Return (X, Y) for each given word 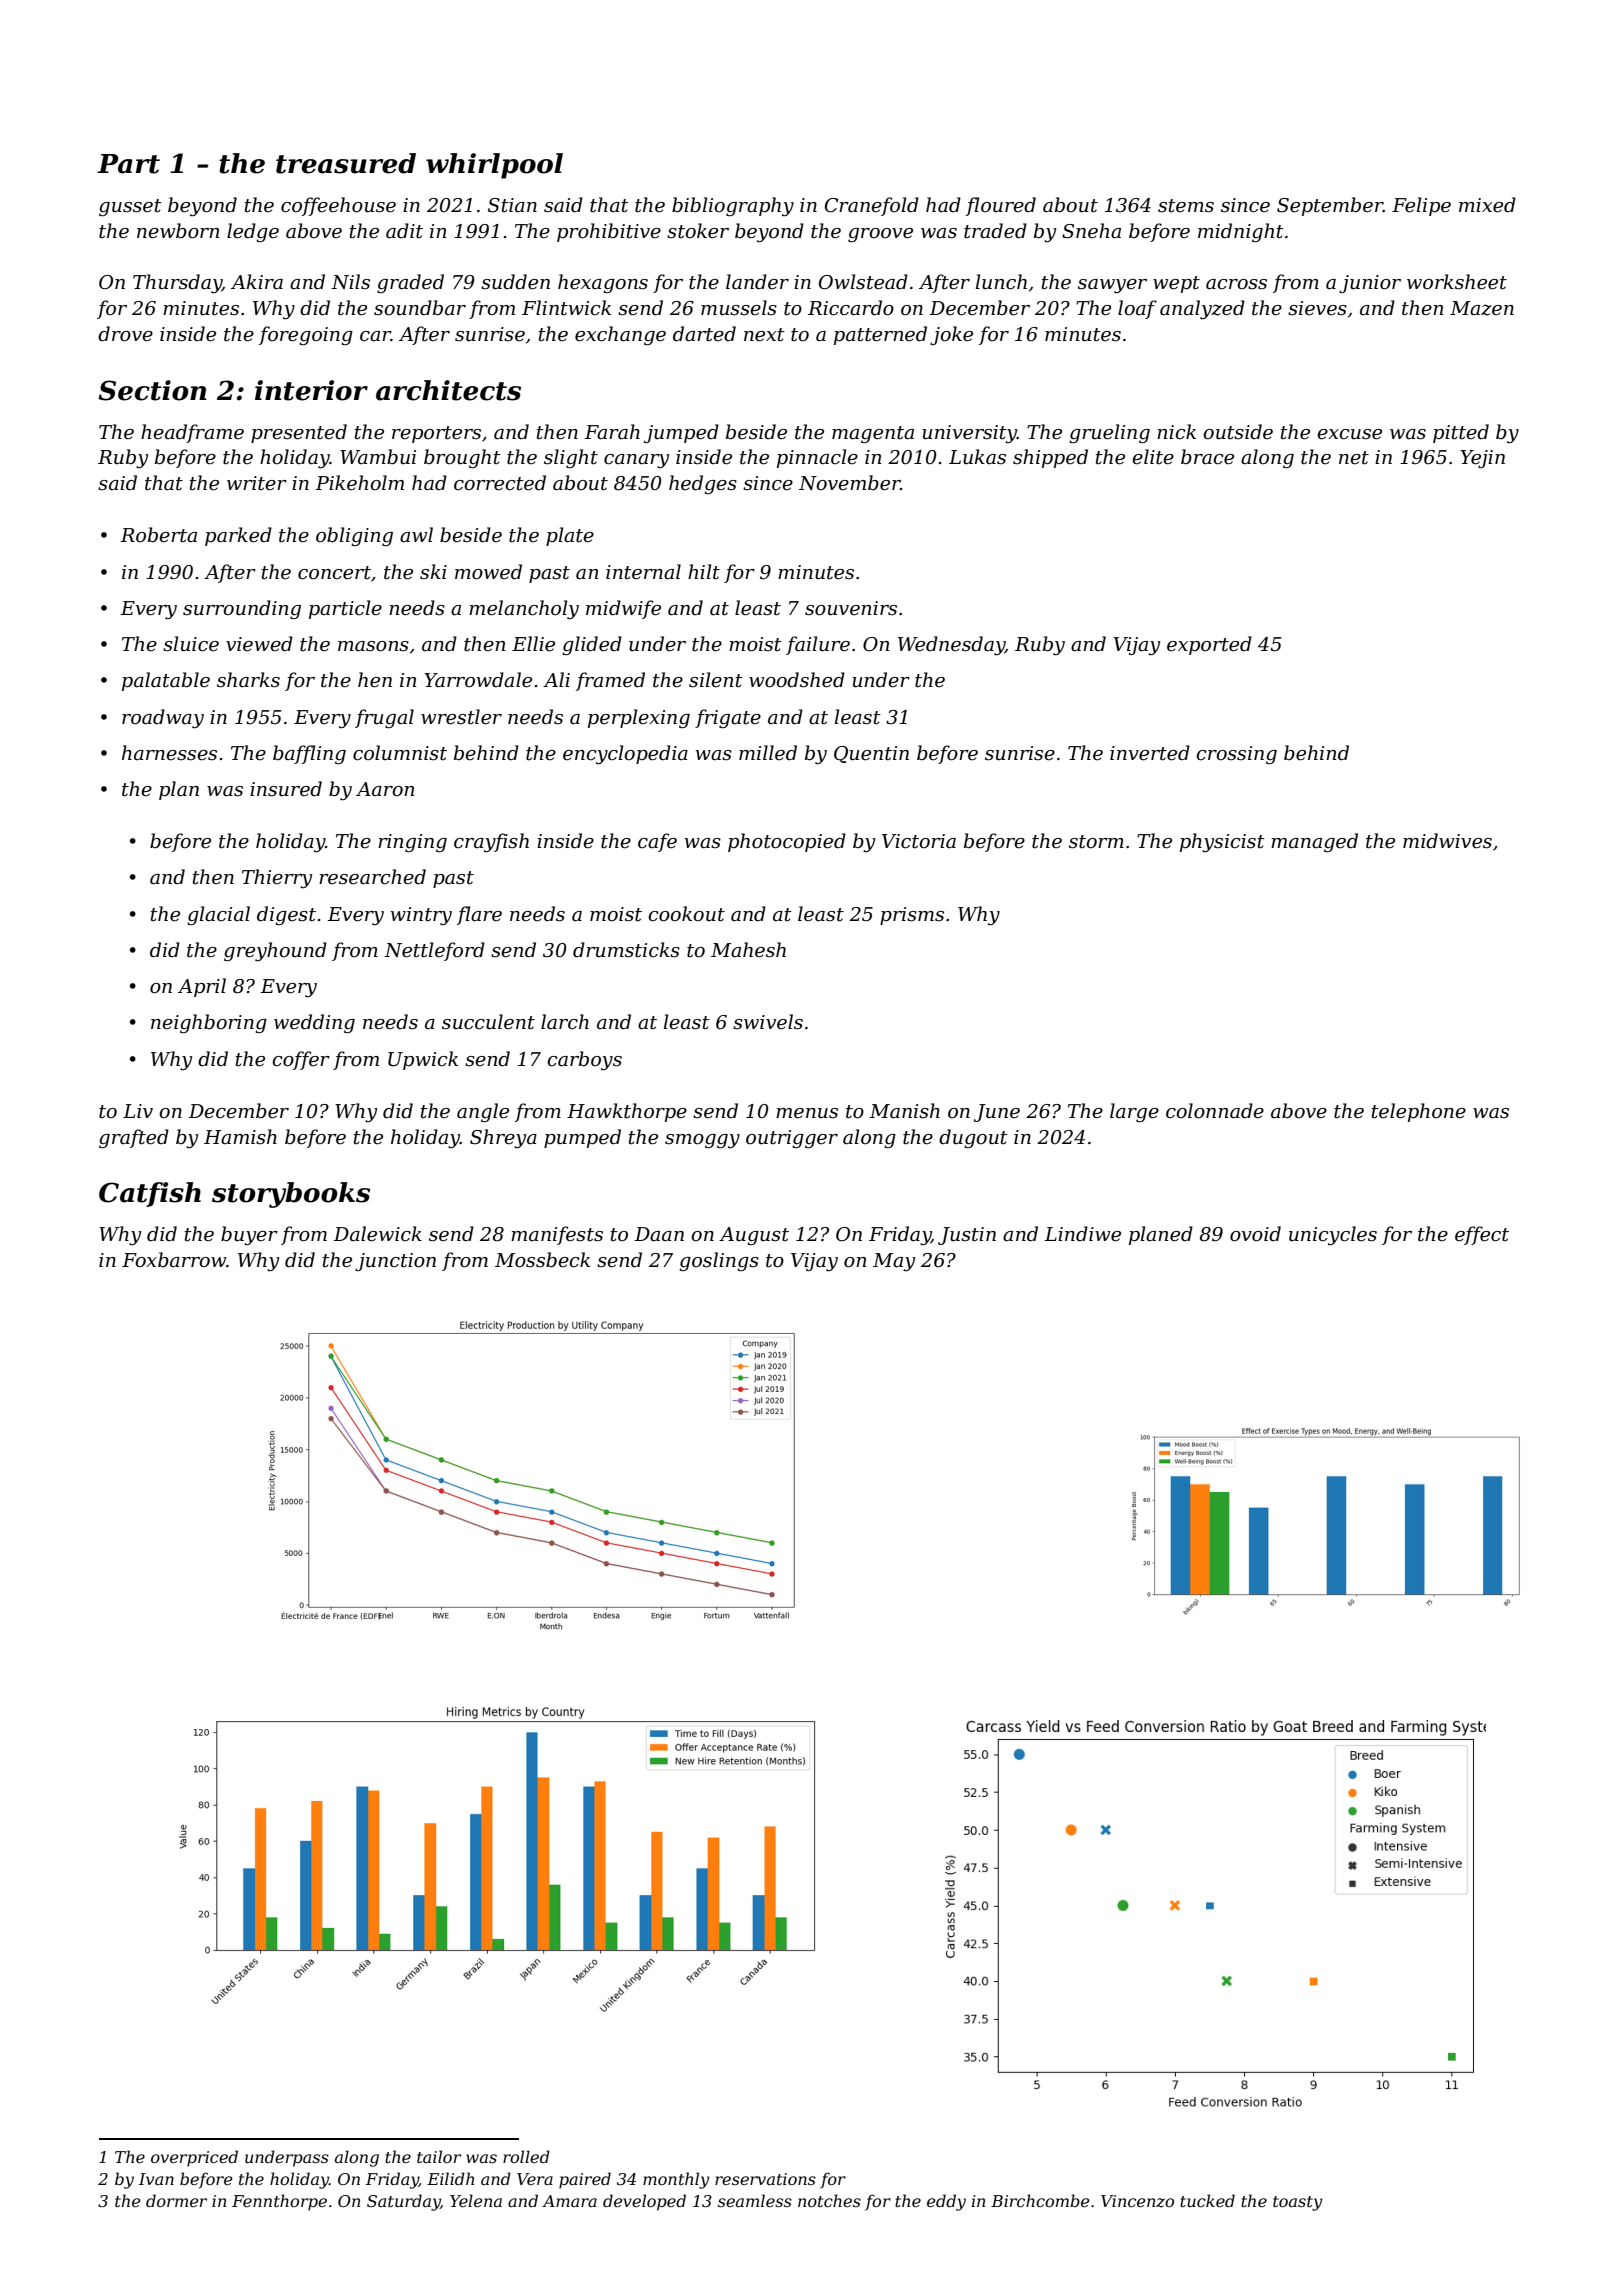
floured (1001, 206)
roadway (163, 719)
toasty (1297, 2203)
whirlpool (494, 166)
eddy (946, 2202)
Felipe (1421, 206)
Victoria (919, 841)
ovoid (1255, 1234)
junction (395, 1262)
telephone (1419, 1112)
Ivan (156, 2179)
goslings (719, 1261)
